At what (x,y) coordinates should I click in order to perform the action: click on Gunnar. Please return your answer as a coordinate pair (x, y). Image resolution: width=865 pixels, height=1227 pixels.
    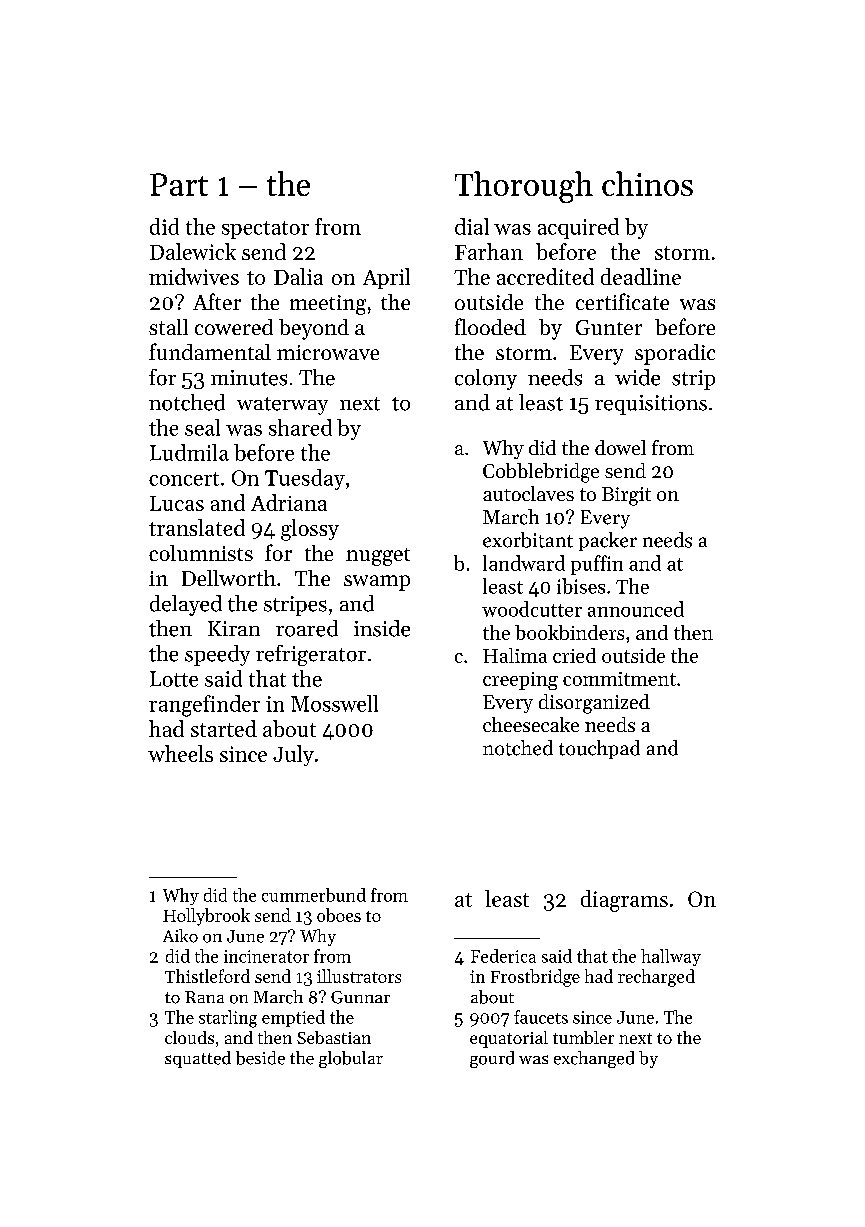
    Looking at the image, I should click on (360, 997).
